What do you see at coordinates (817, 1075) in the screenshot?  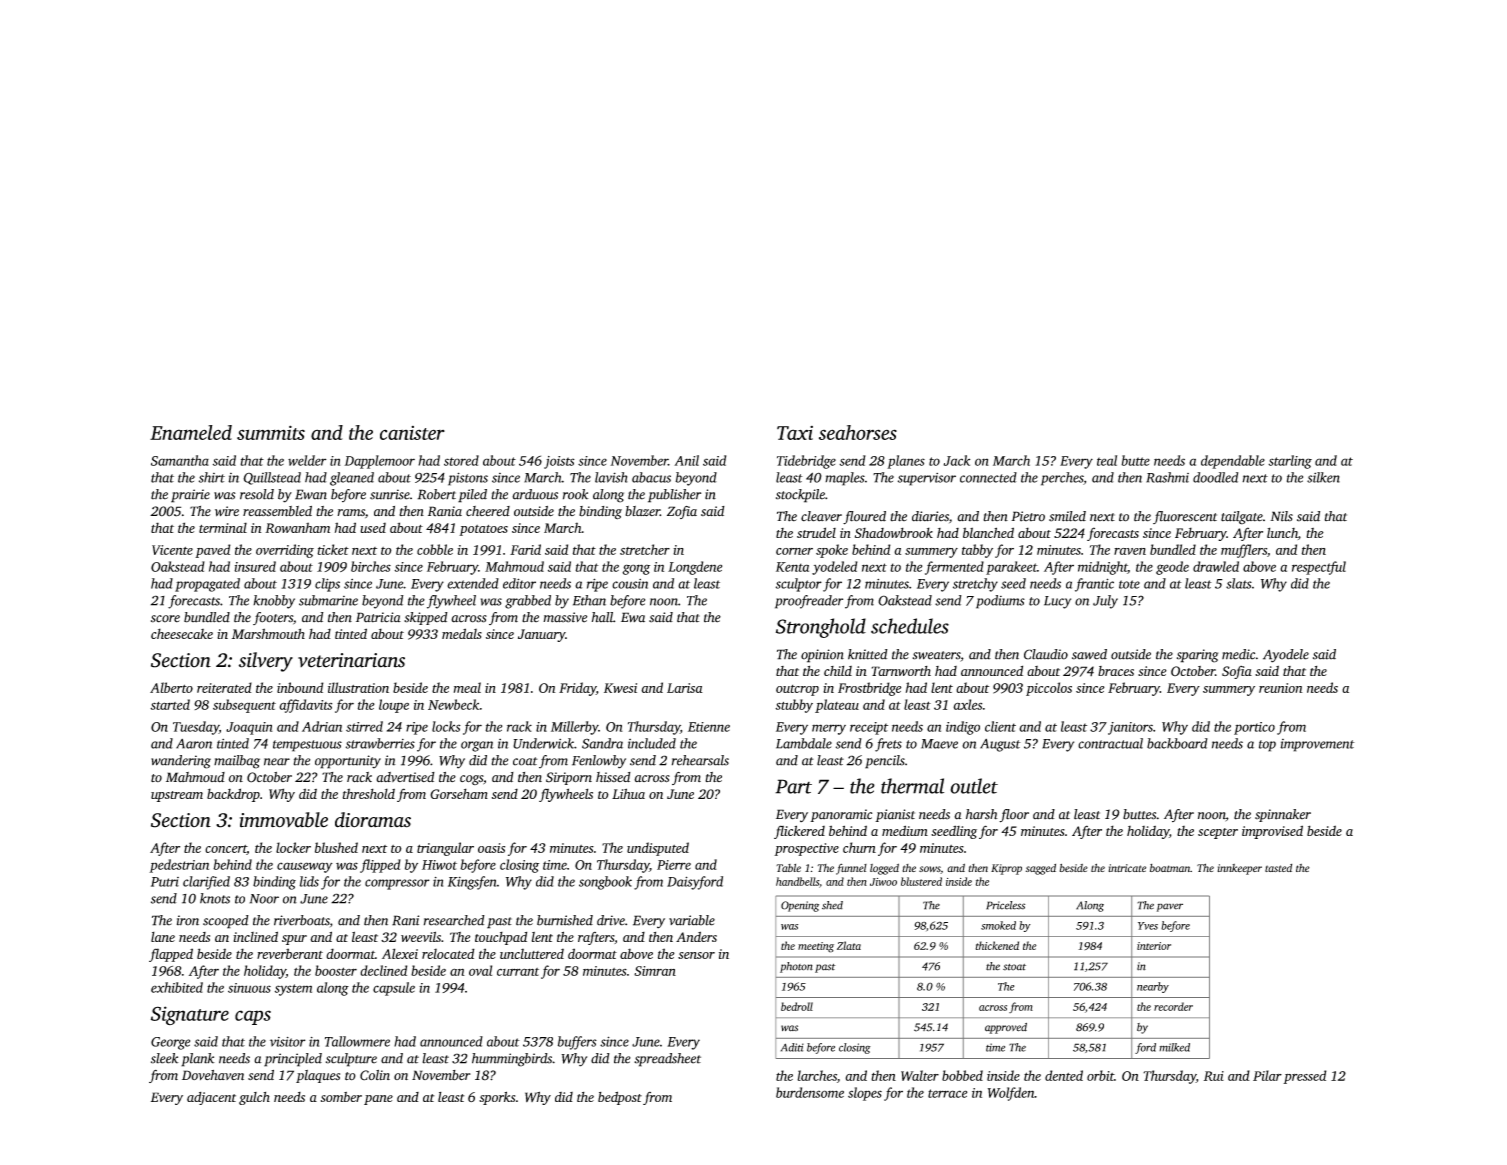 I see `larches` at bounding box center [817, 1075].
